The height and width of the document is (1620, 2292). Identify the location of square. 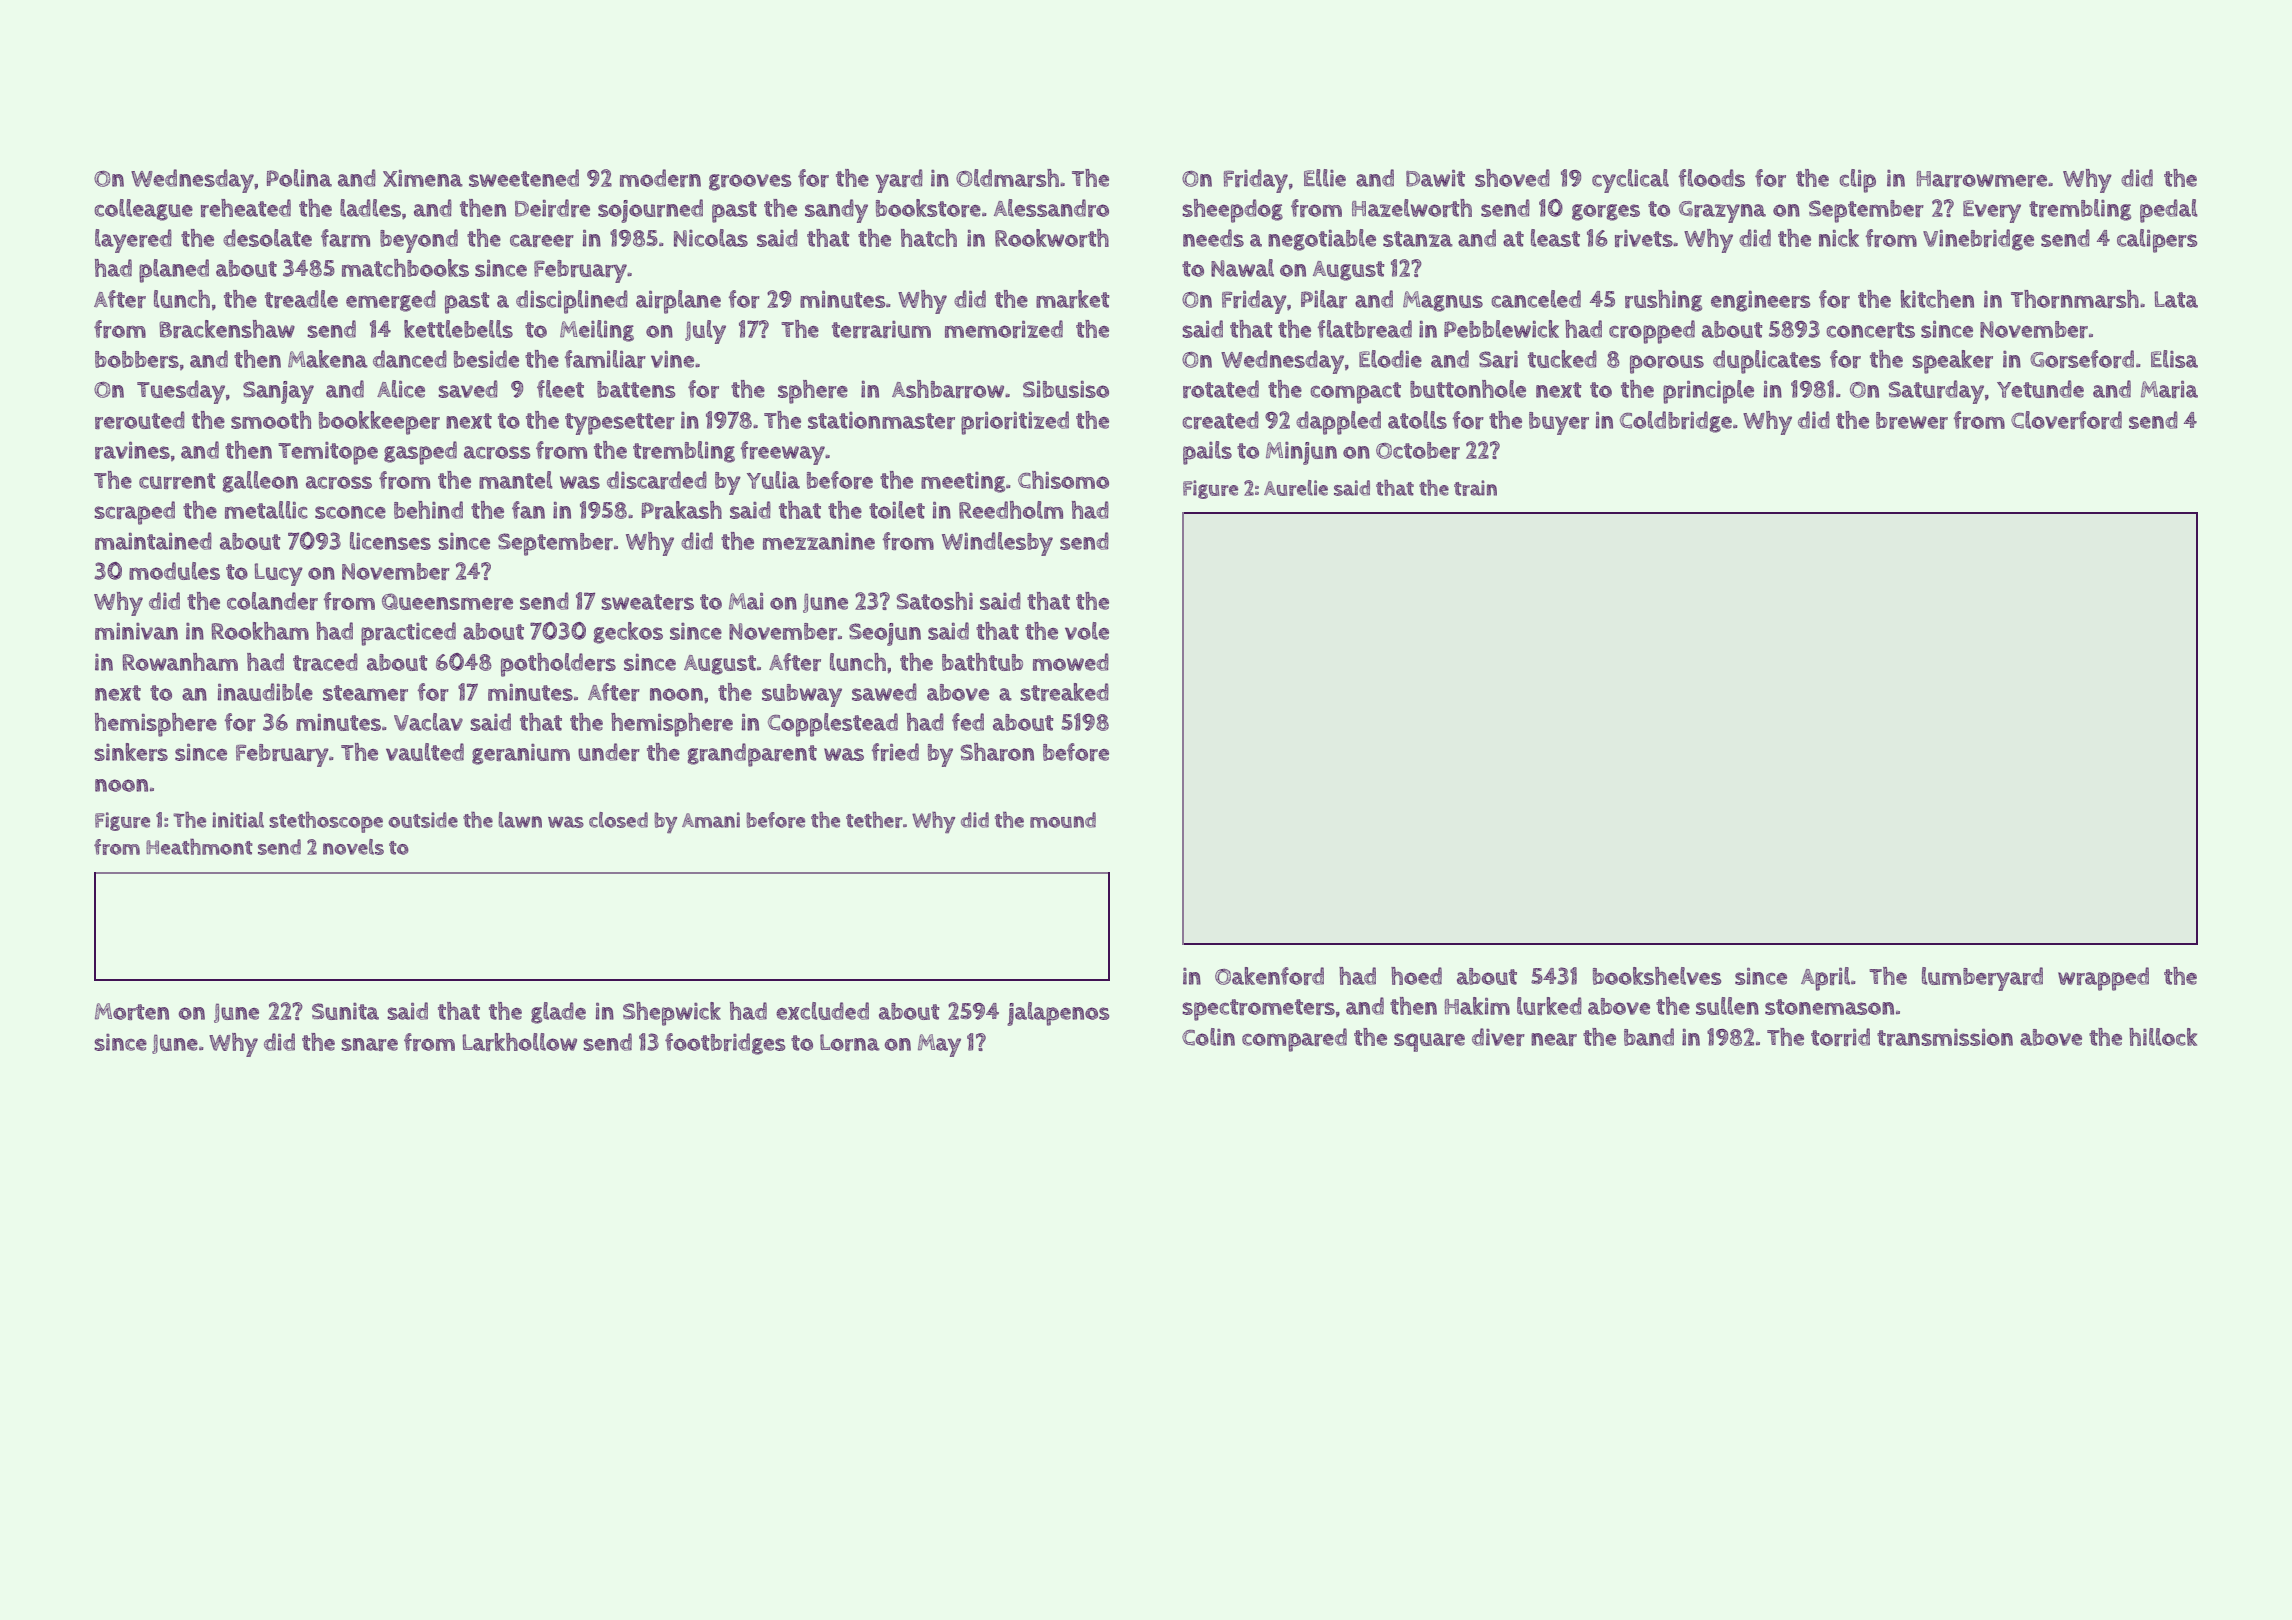
(1429, 1042).
